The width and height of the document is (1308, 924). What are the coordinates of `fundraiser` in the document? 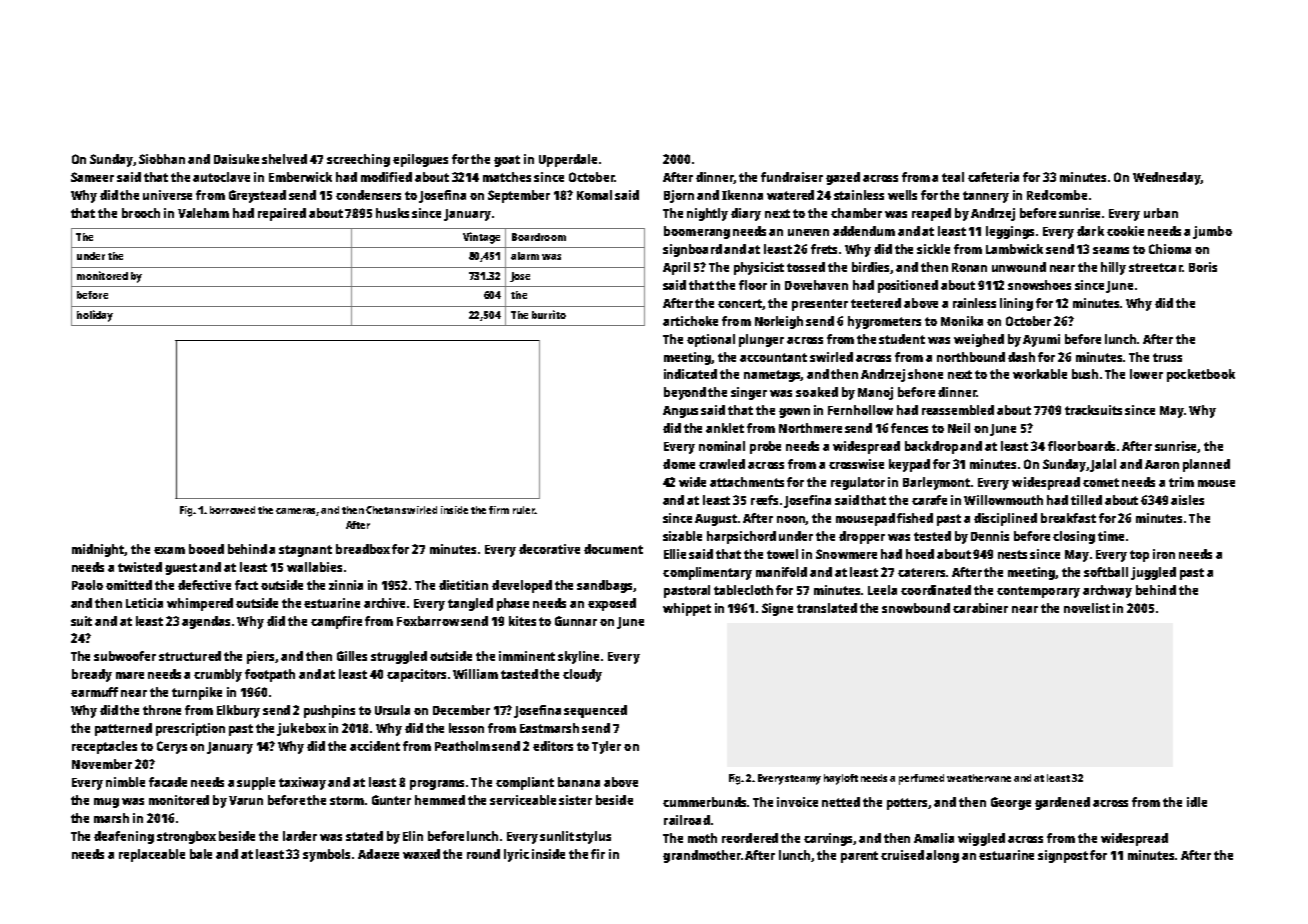 It's located at (792, 177).
